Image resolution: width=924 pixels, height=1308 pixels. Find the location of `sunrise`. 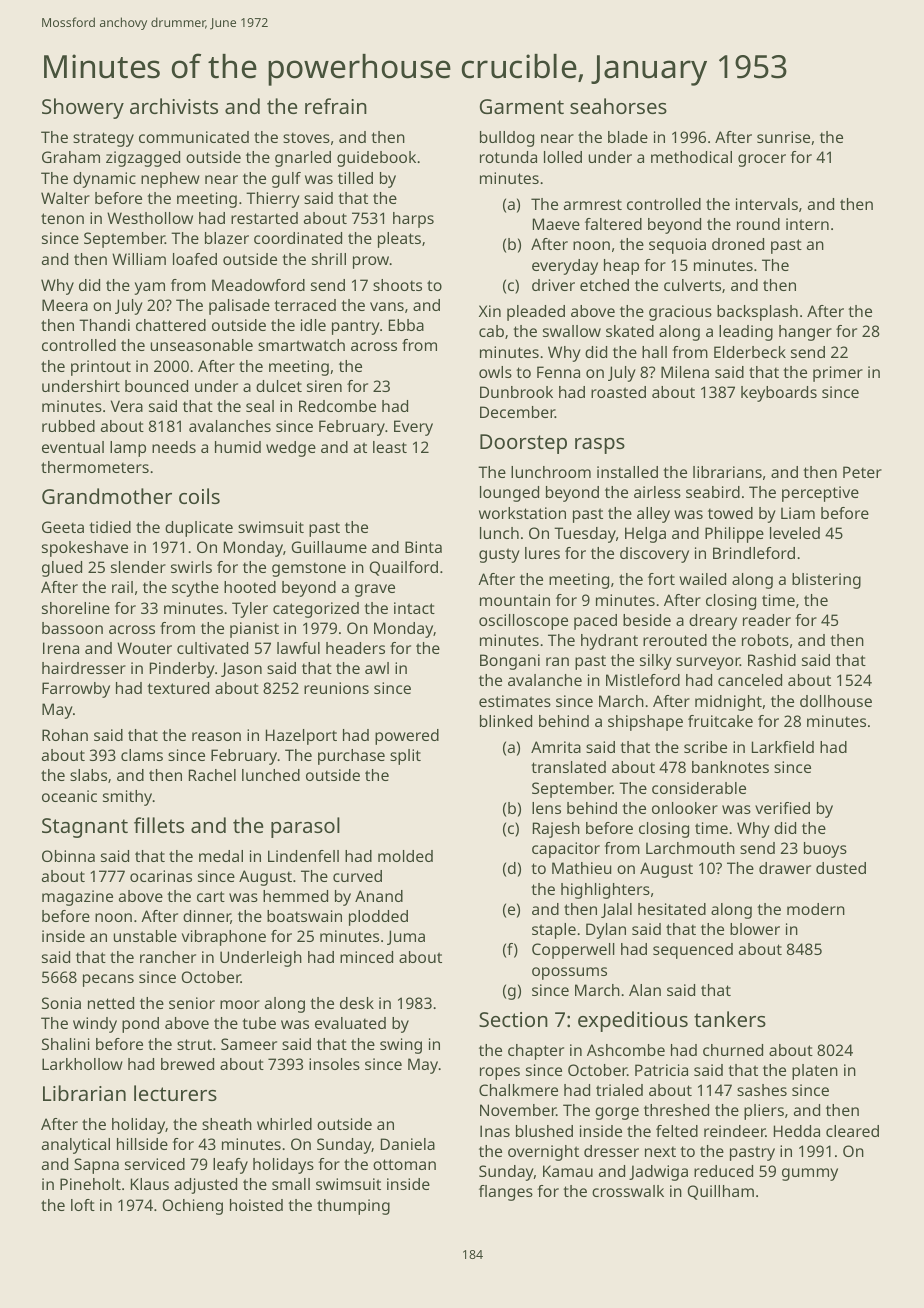

sunrise is located at coordinates (783, 137).
